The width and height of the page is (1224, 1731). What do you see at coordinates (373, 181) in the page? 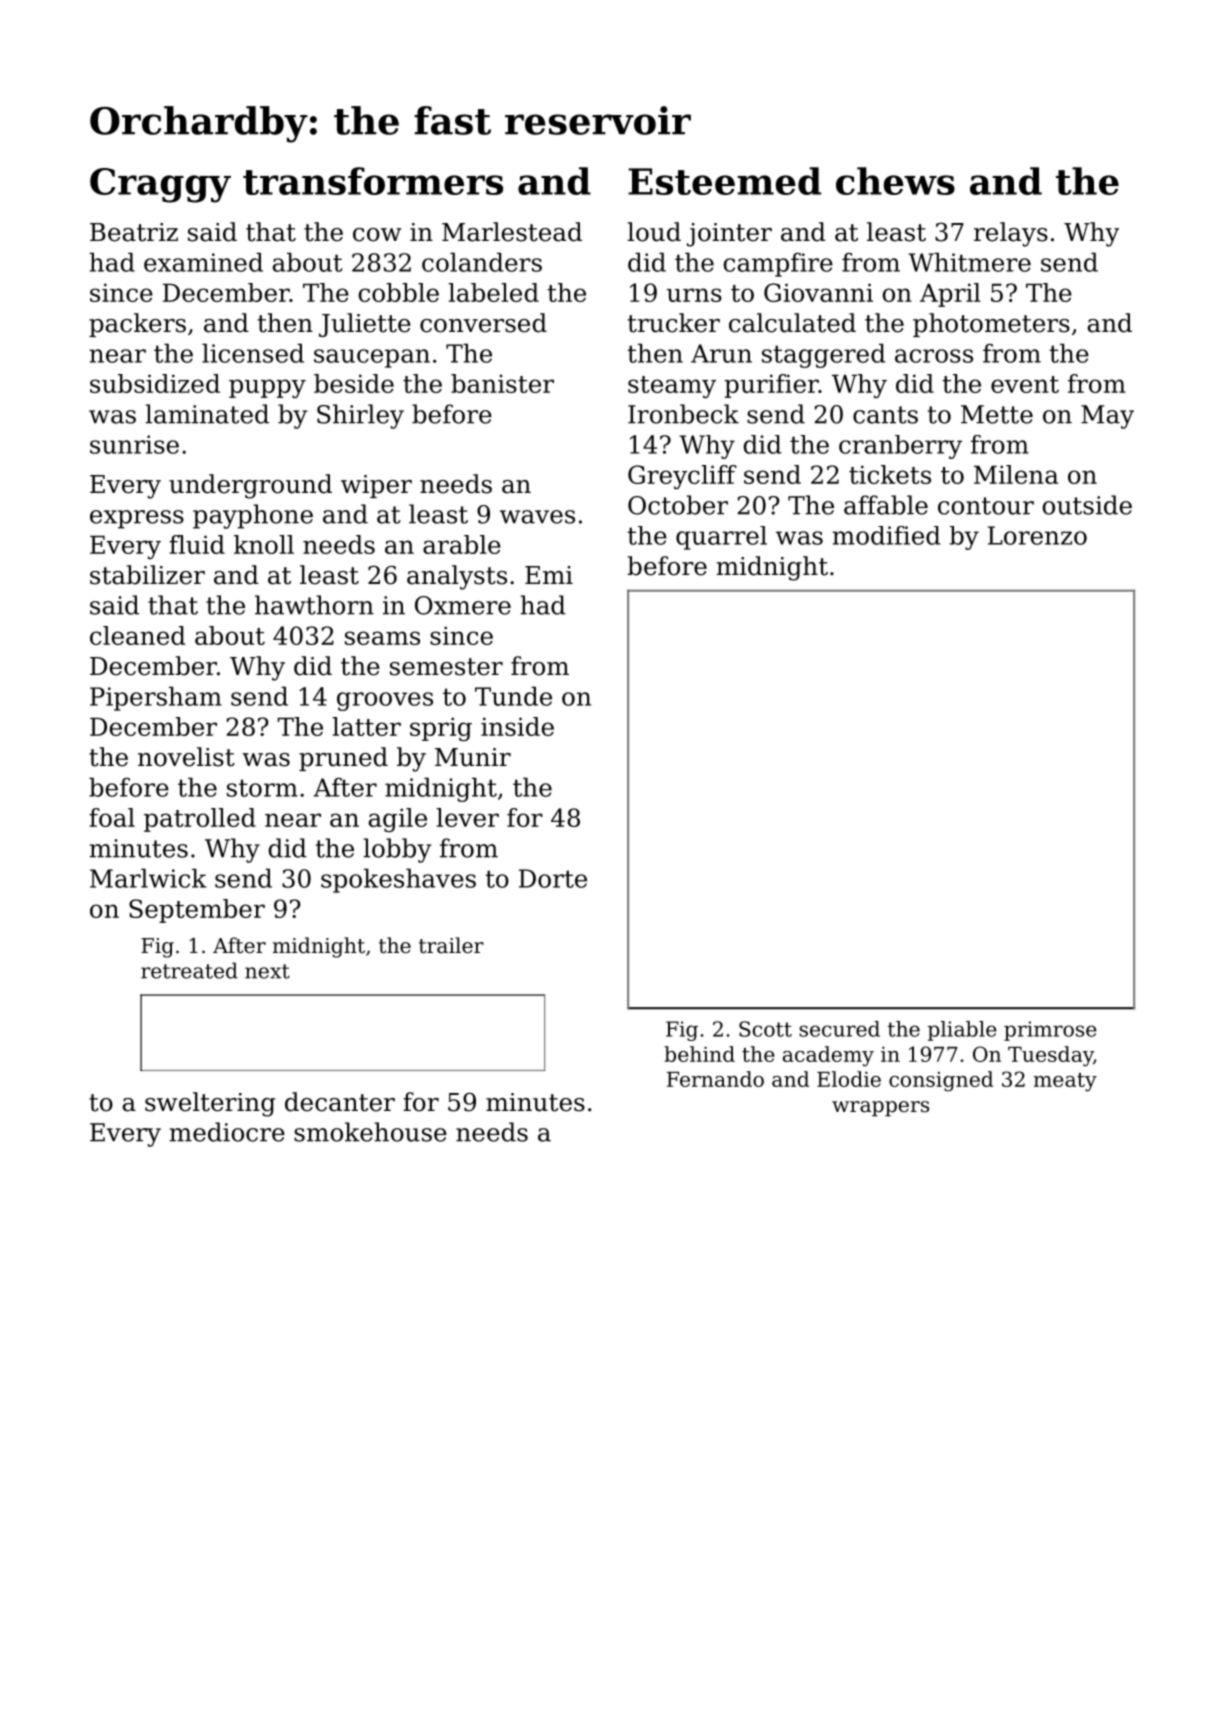
I see `transformers` at bounding box center [373, 181].
